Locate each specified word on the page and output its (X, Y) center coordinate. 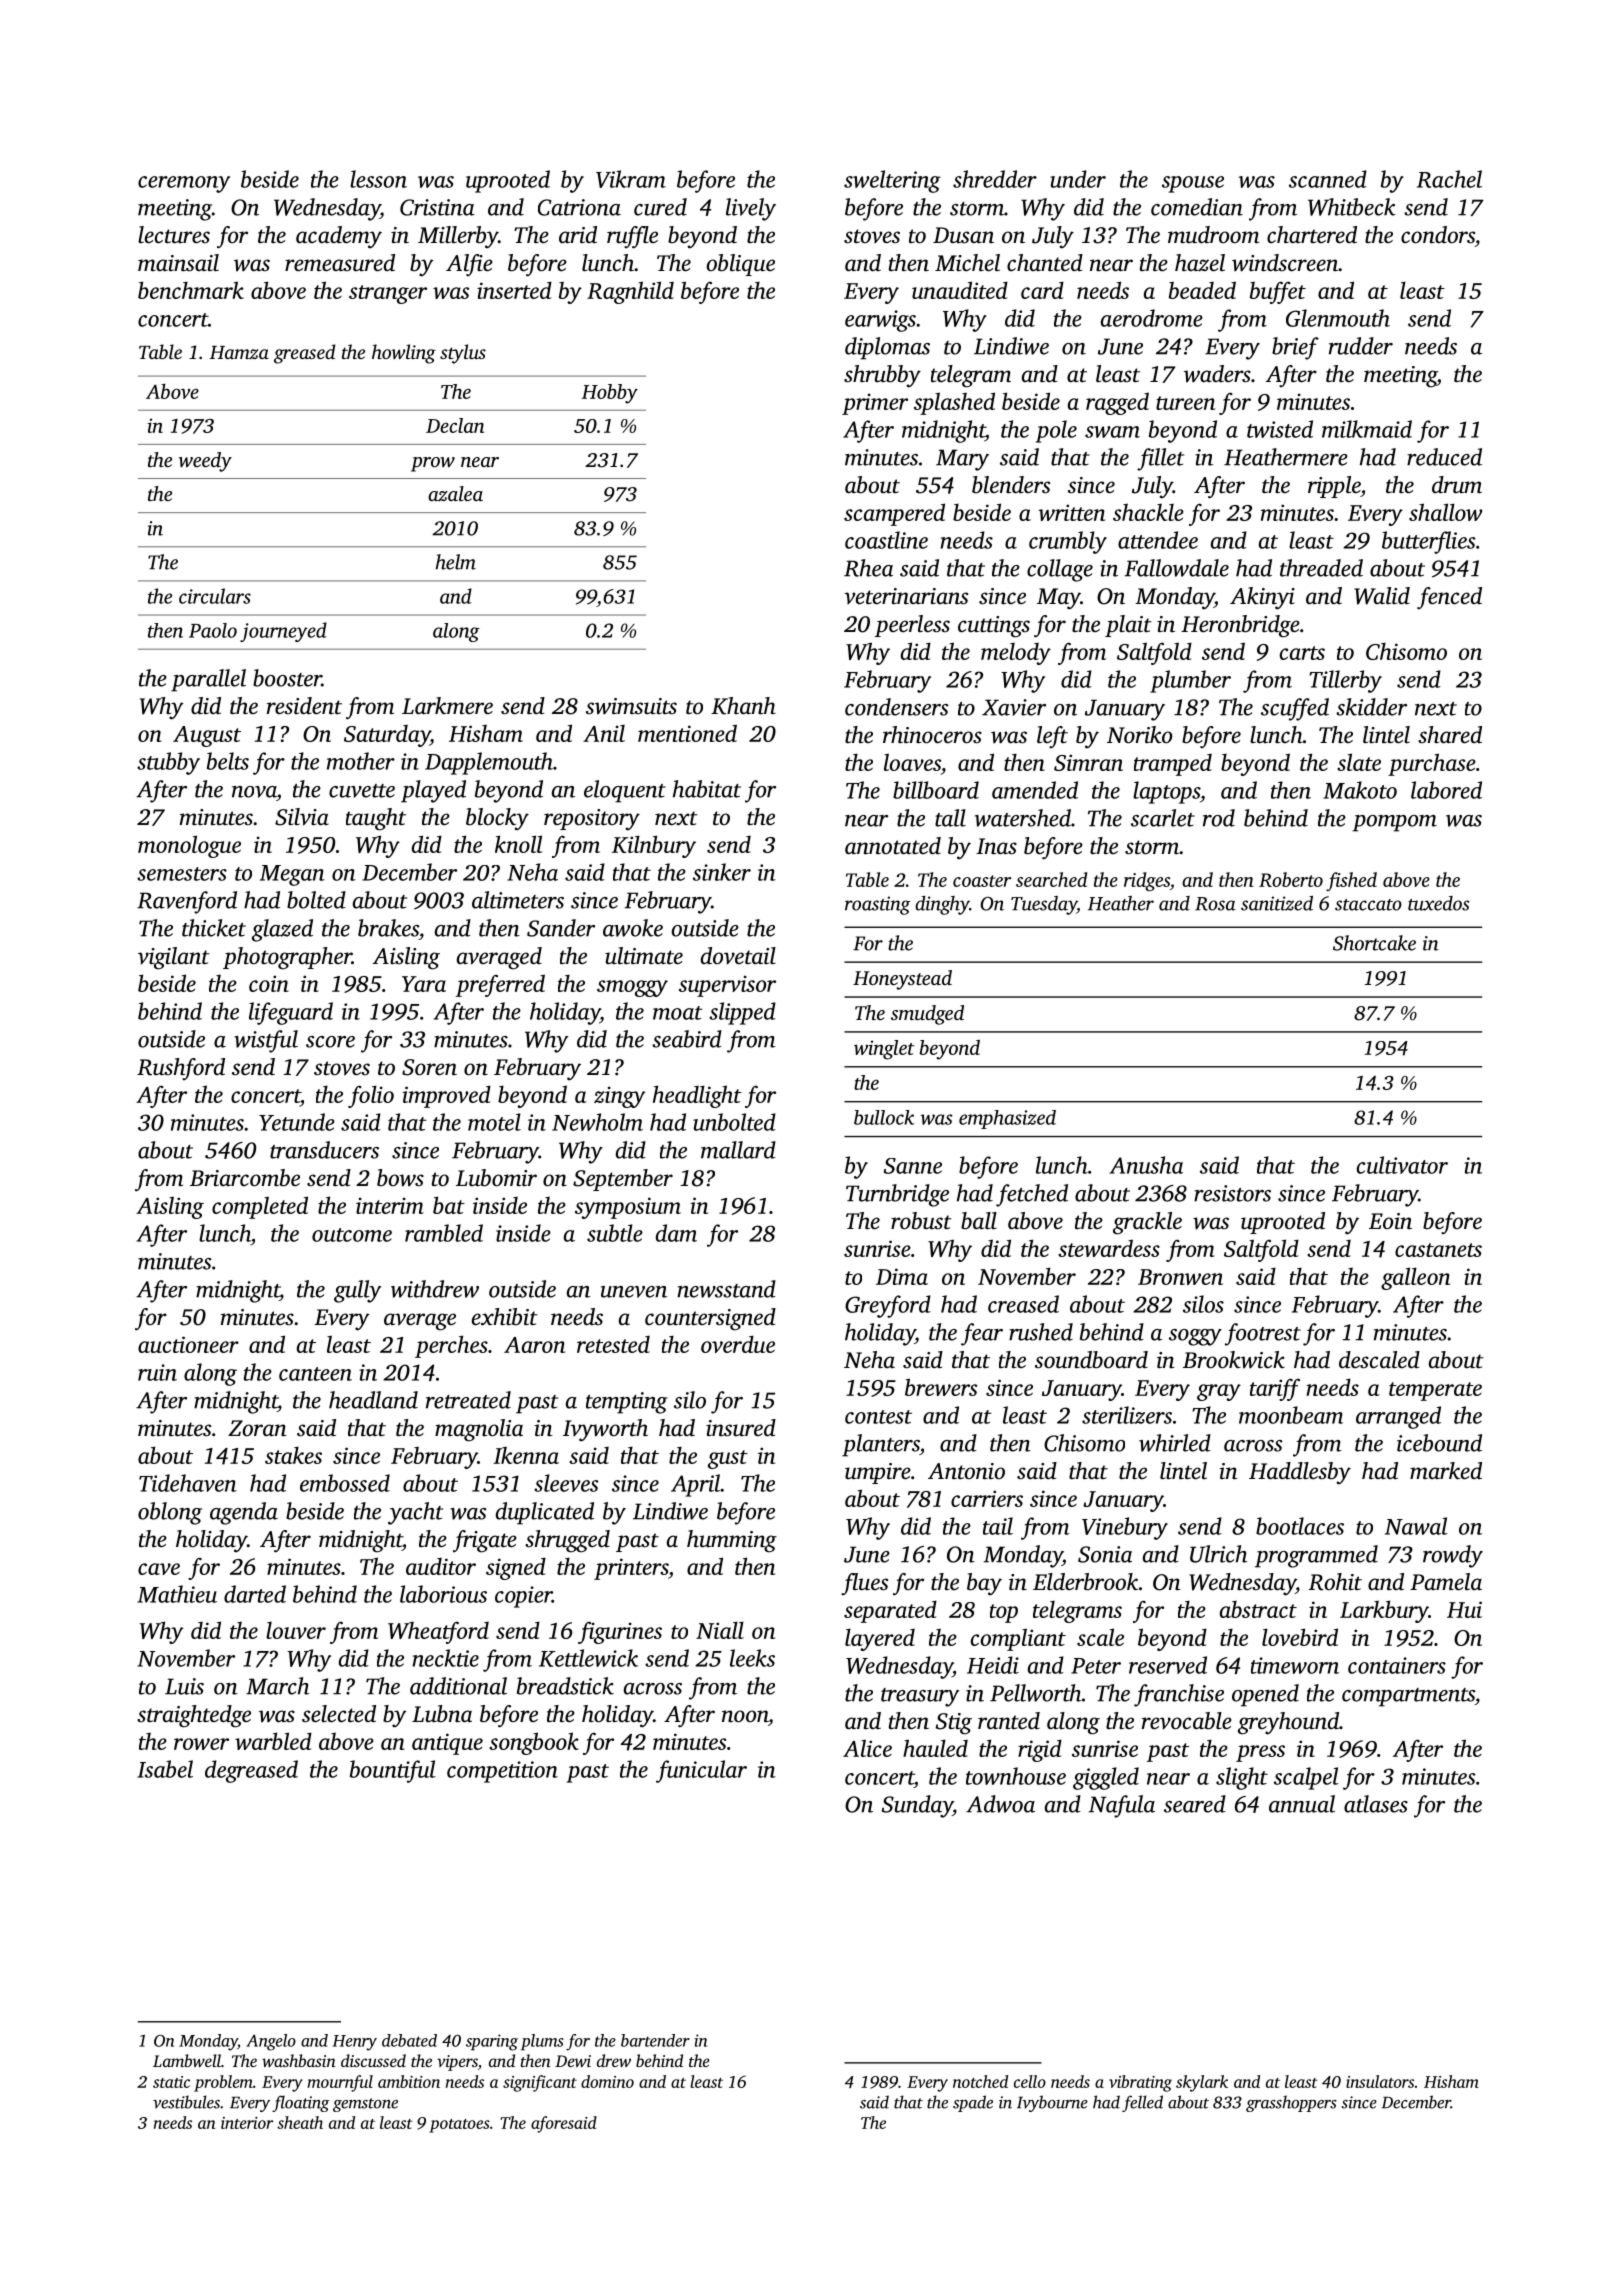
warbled (273, 1741)
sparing (492, 2042)
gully (357, 1291)
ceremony (184, 184)
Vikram (631, 179)
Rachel (1449, 179)
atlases (1376, 1804)
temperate (1435, 1391)
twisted (1280, 429)
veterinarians (906, 596)
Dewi (573, 2061)
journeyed (283, 632)
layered (880, 1639)
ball (979, 1220)
